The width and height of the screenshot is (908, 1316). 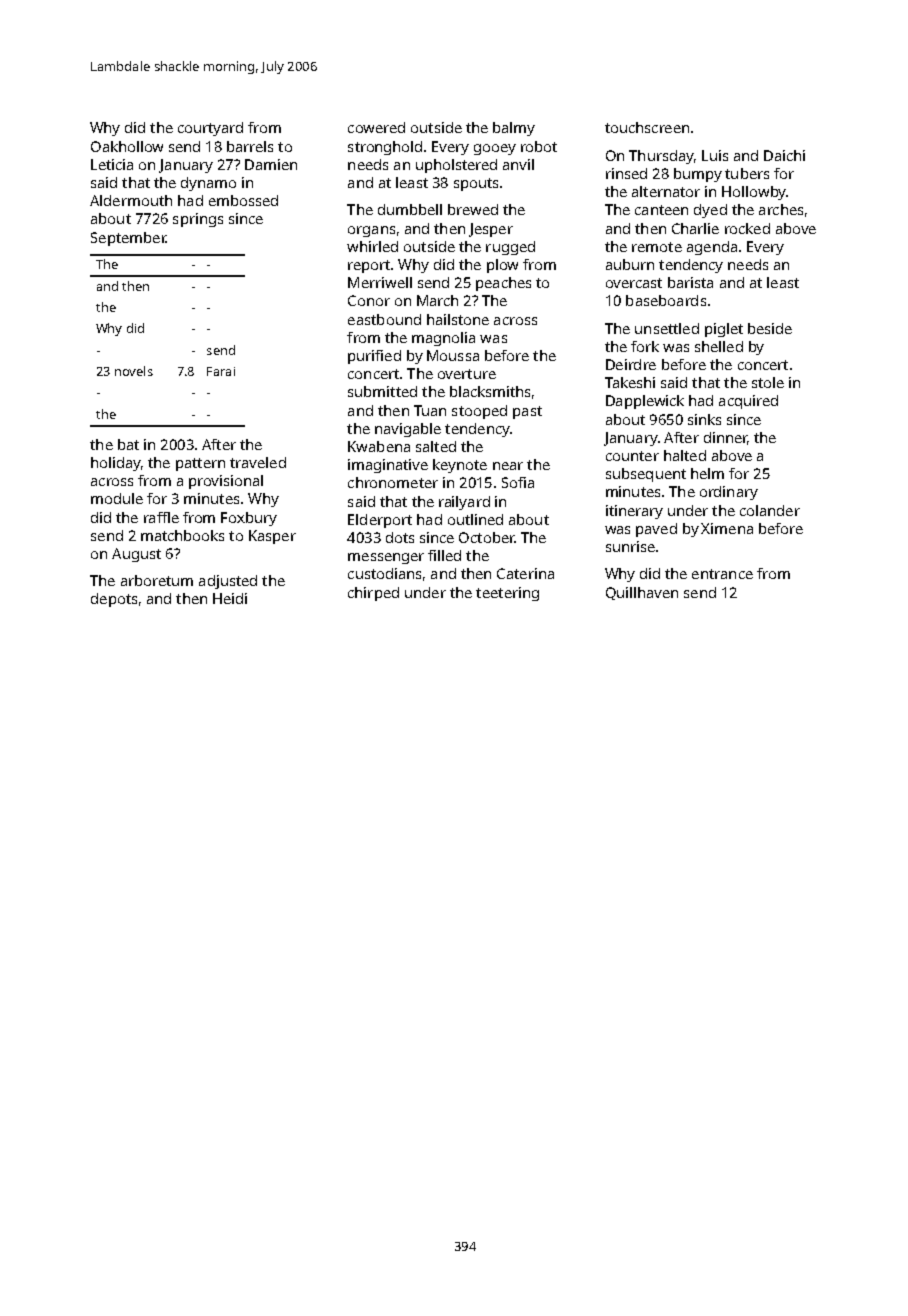 What do you see at coordinates (436, 446) in the screenshot?
I see `salted` at bounding box center [436, 446].
